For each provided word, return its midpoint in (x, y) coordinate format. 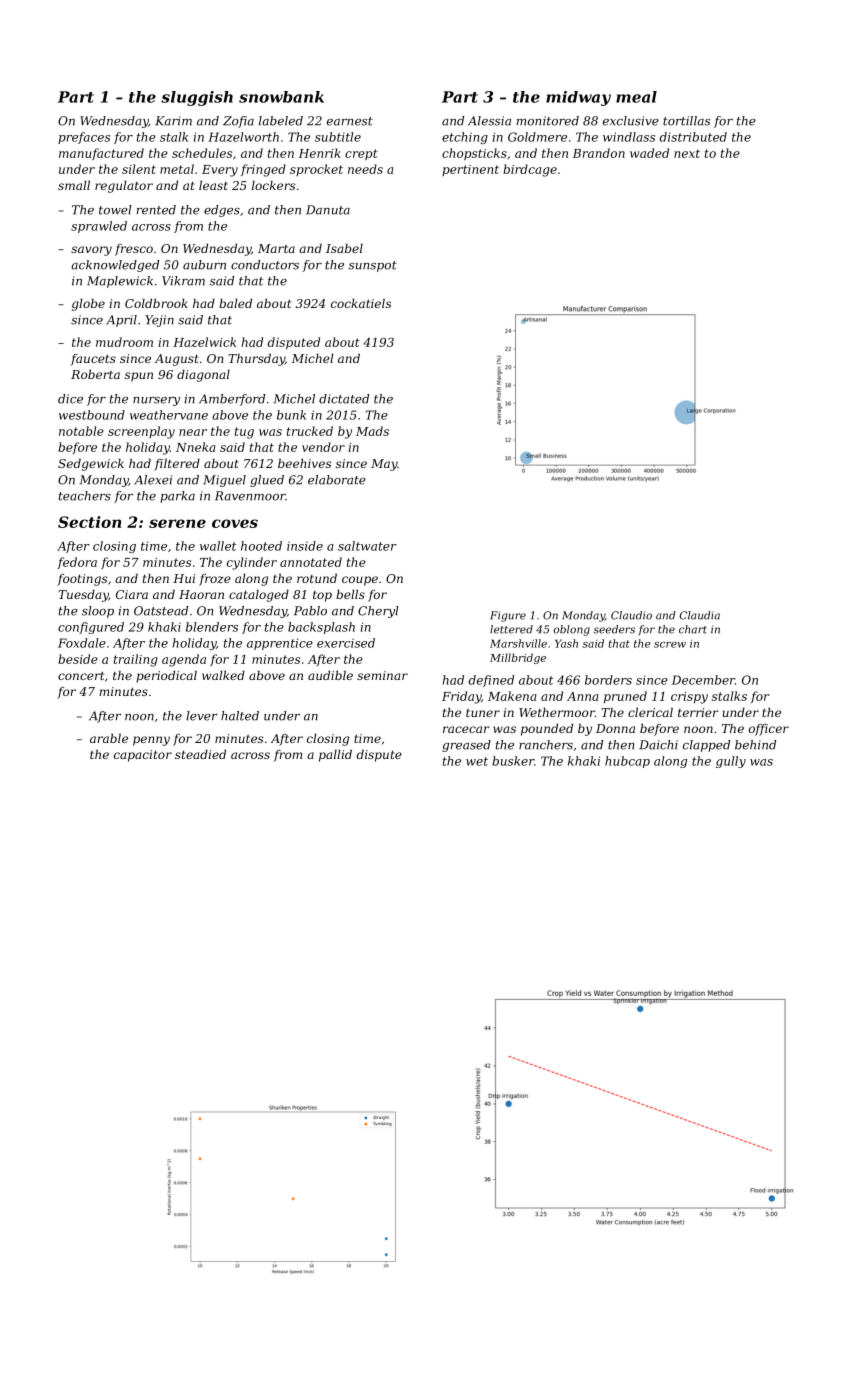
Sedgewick (91, 465)
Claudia (700, 615)
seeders (614, 629)
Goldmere (537, 137)
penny (151, 741)
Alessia (489, 121)
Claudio (631, 615)
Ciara (132, 594)
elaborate (337, 480)
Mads (372, 431)
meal (636, 97)
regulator (124, 187)
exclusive (631, 121)
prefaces (84, 138)
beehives (304, 463)
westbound (92, 415)
